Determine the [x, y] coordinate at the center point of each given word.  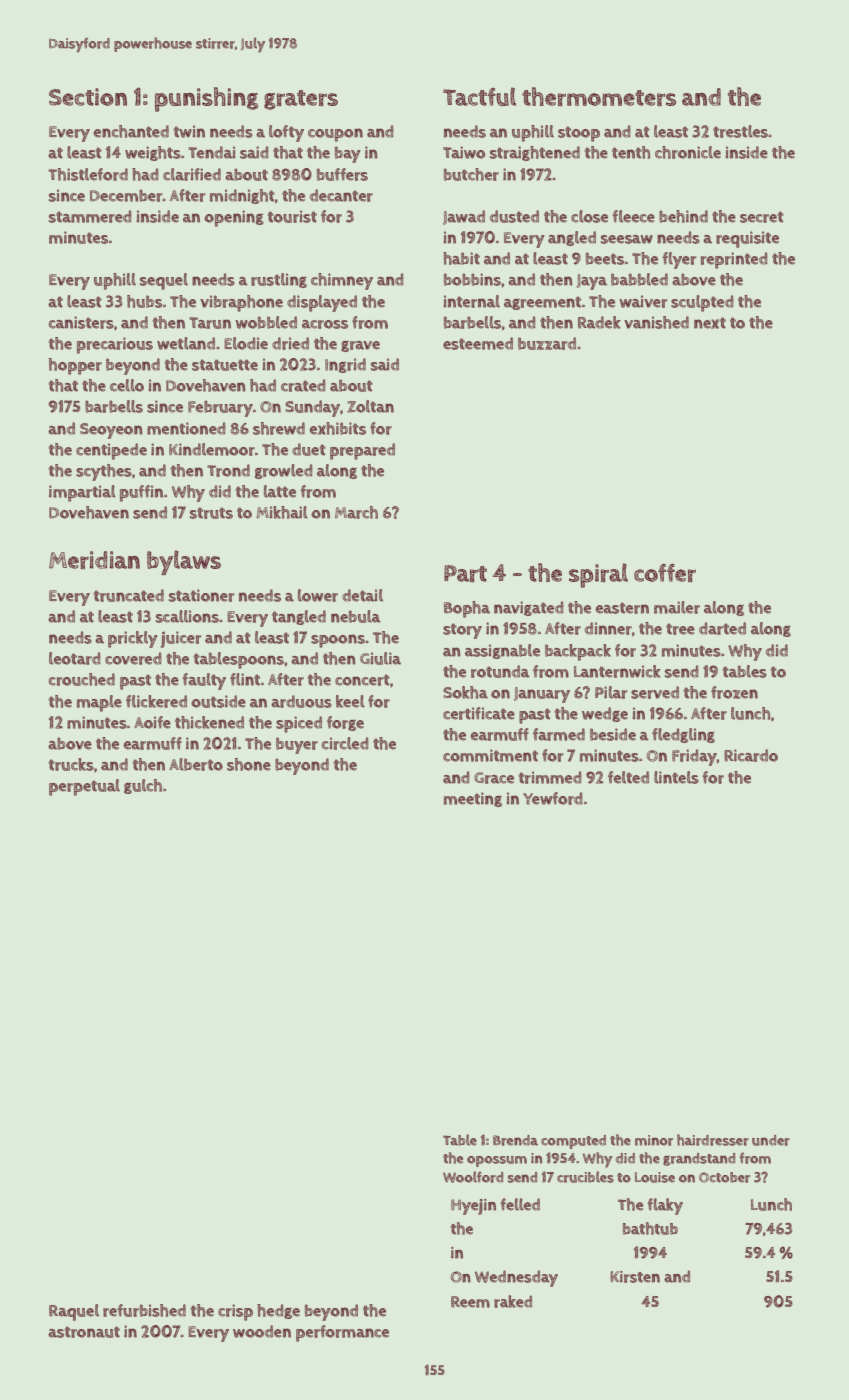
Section [88, 97]
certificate [479, 713]
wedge [605, 714]
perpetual [84, 787]
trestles [740, 131]
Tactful [479, 96]
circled [345, 743]
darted [722, 628]
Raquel [74, 1312]
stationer [201, 595]
